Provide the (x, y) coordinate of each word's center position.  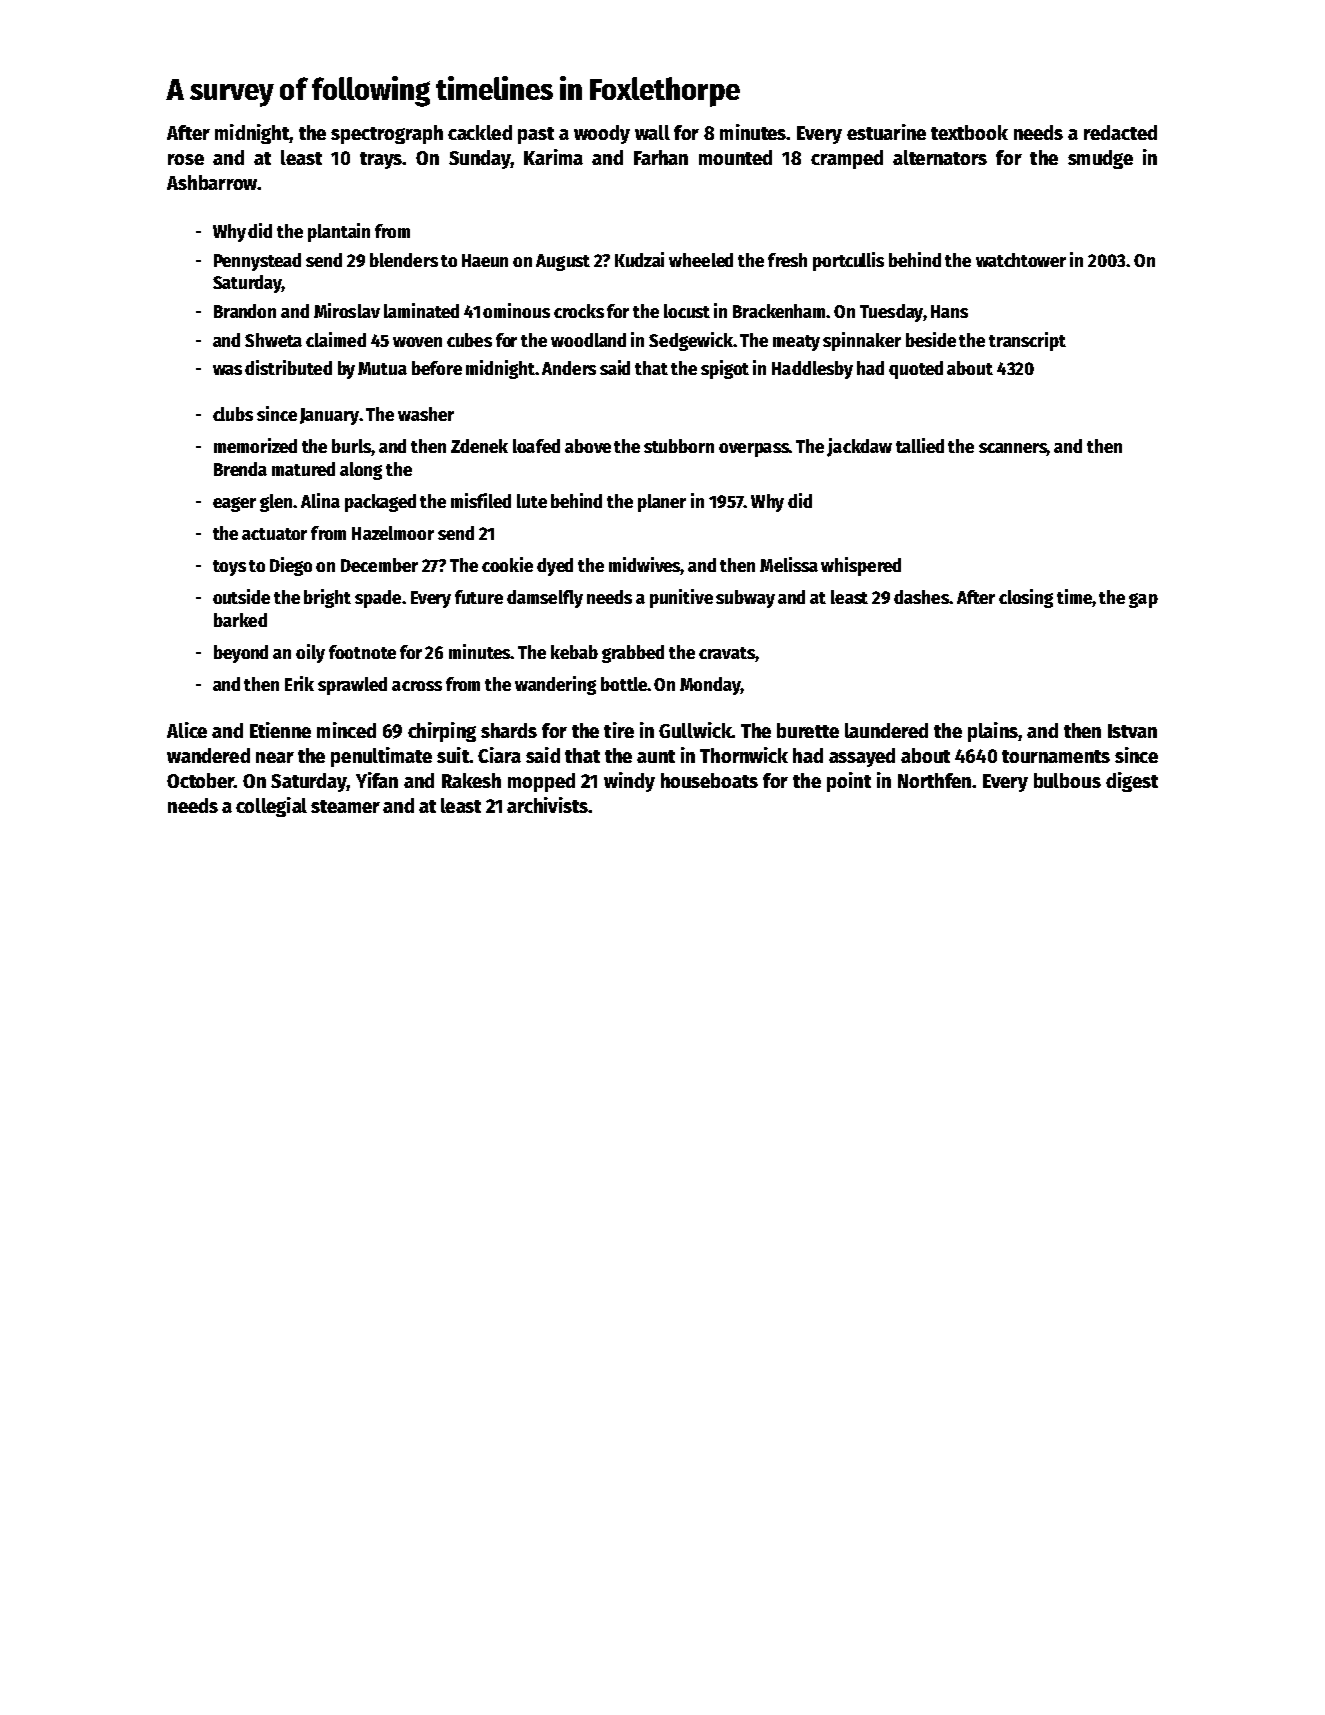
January (329, 416)
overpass (754, 450)
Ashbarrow (212, 182)
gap (1143, 600)
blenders (404, 260)
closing (1026, 598)
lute (532, 501)
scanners (1013, 449)
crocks (579, 311)
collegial (271, 807)
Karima (553, 157)
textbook (969, 132)
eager (234, 504)
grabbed (633, 654)
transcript (1027, 341)
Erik (299, 683)
